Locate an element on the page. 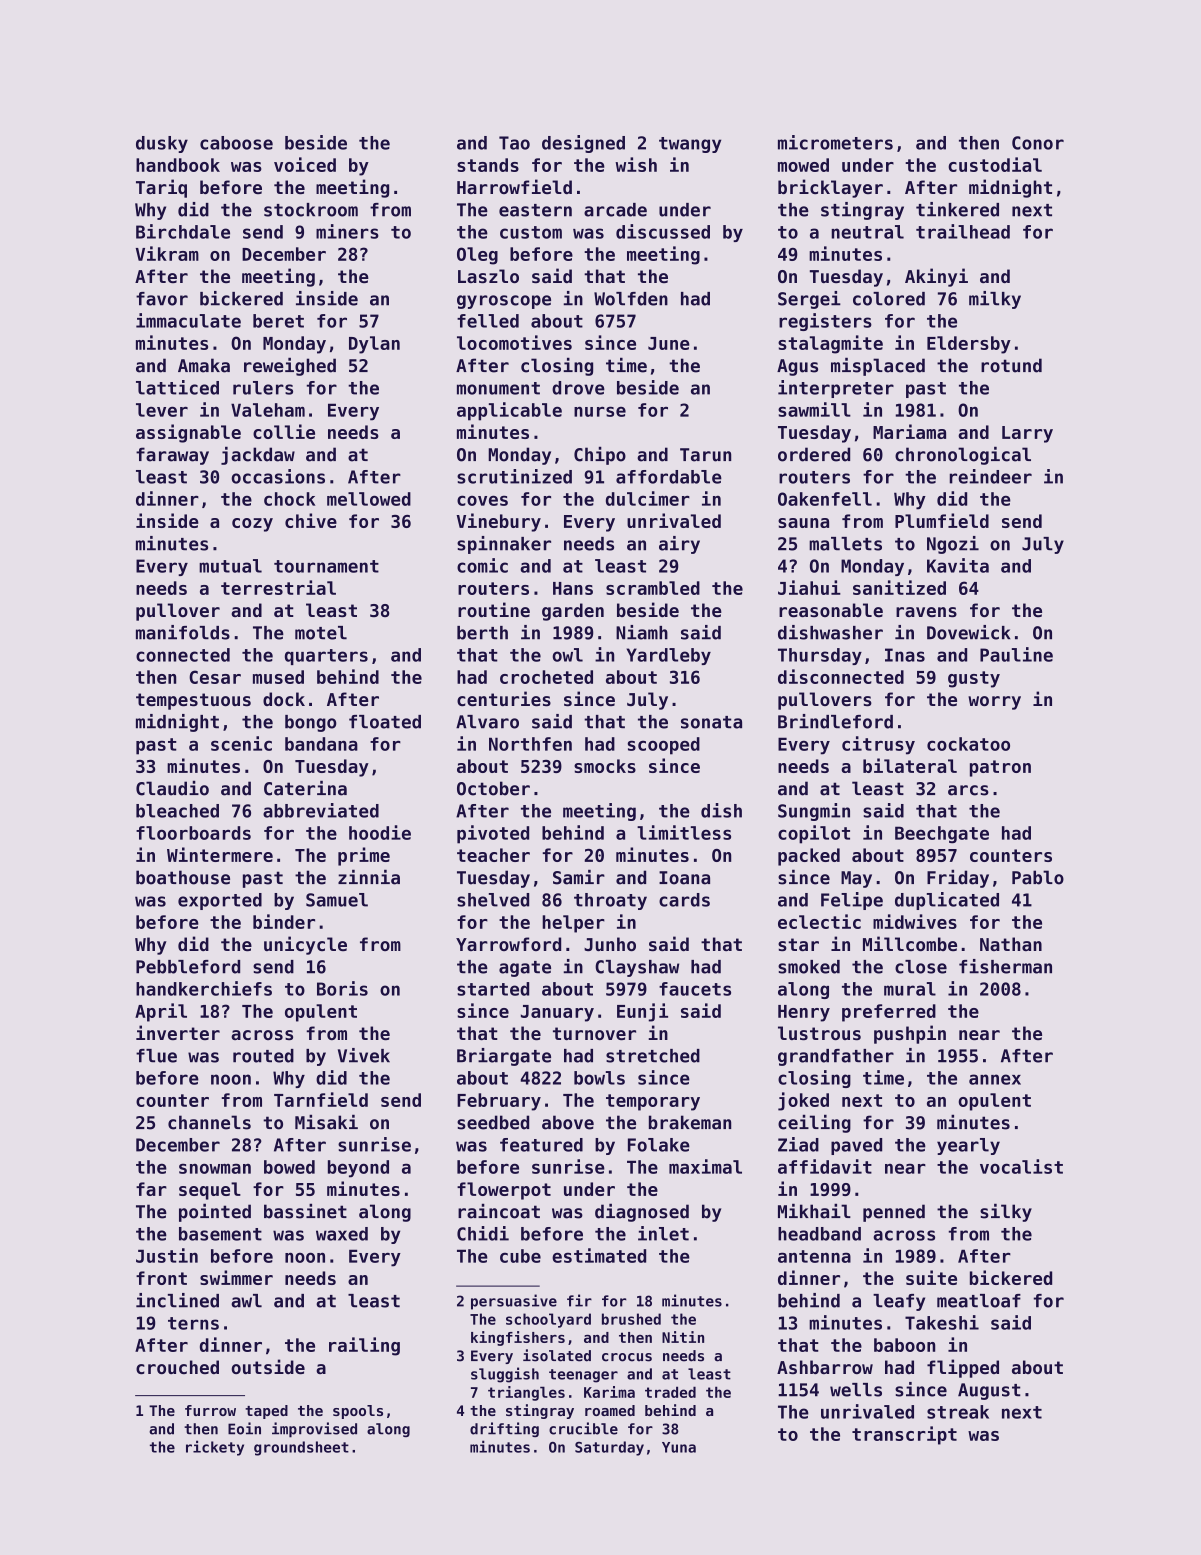 The width and height of the page is (1201, 1555). milky is located at coordinates (995, 300).
